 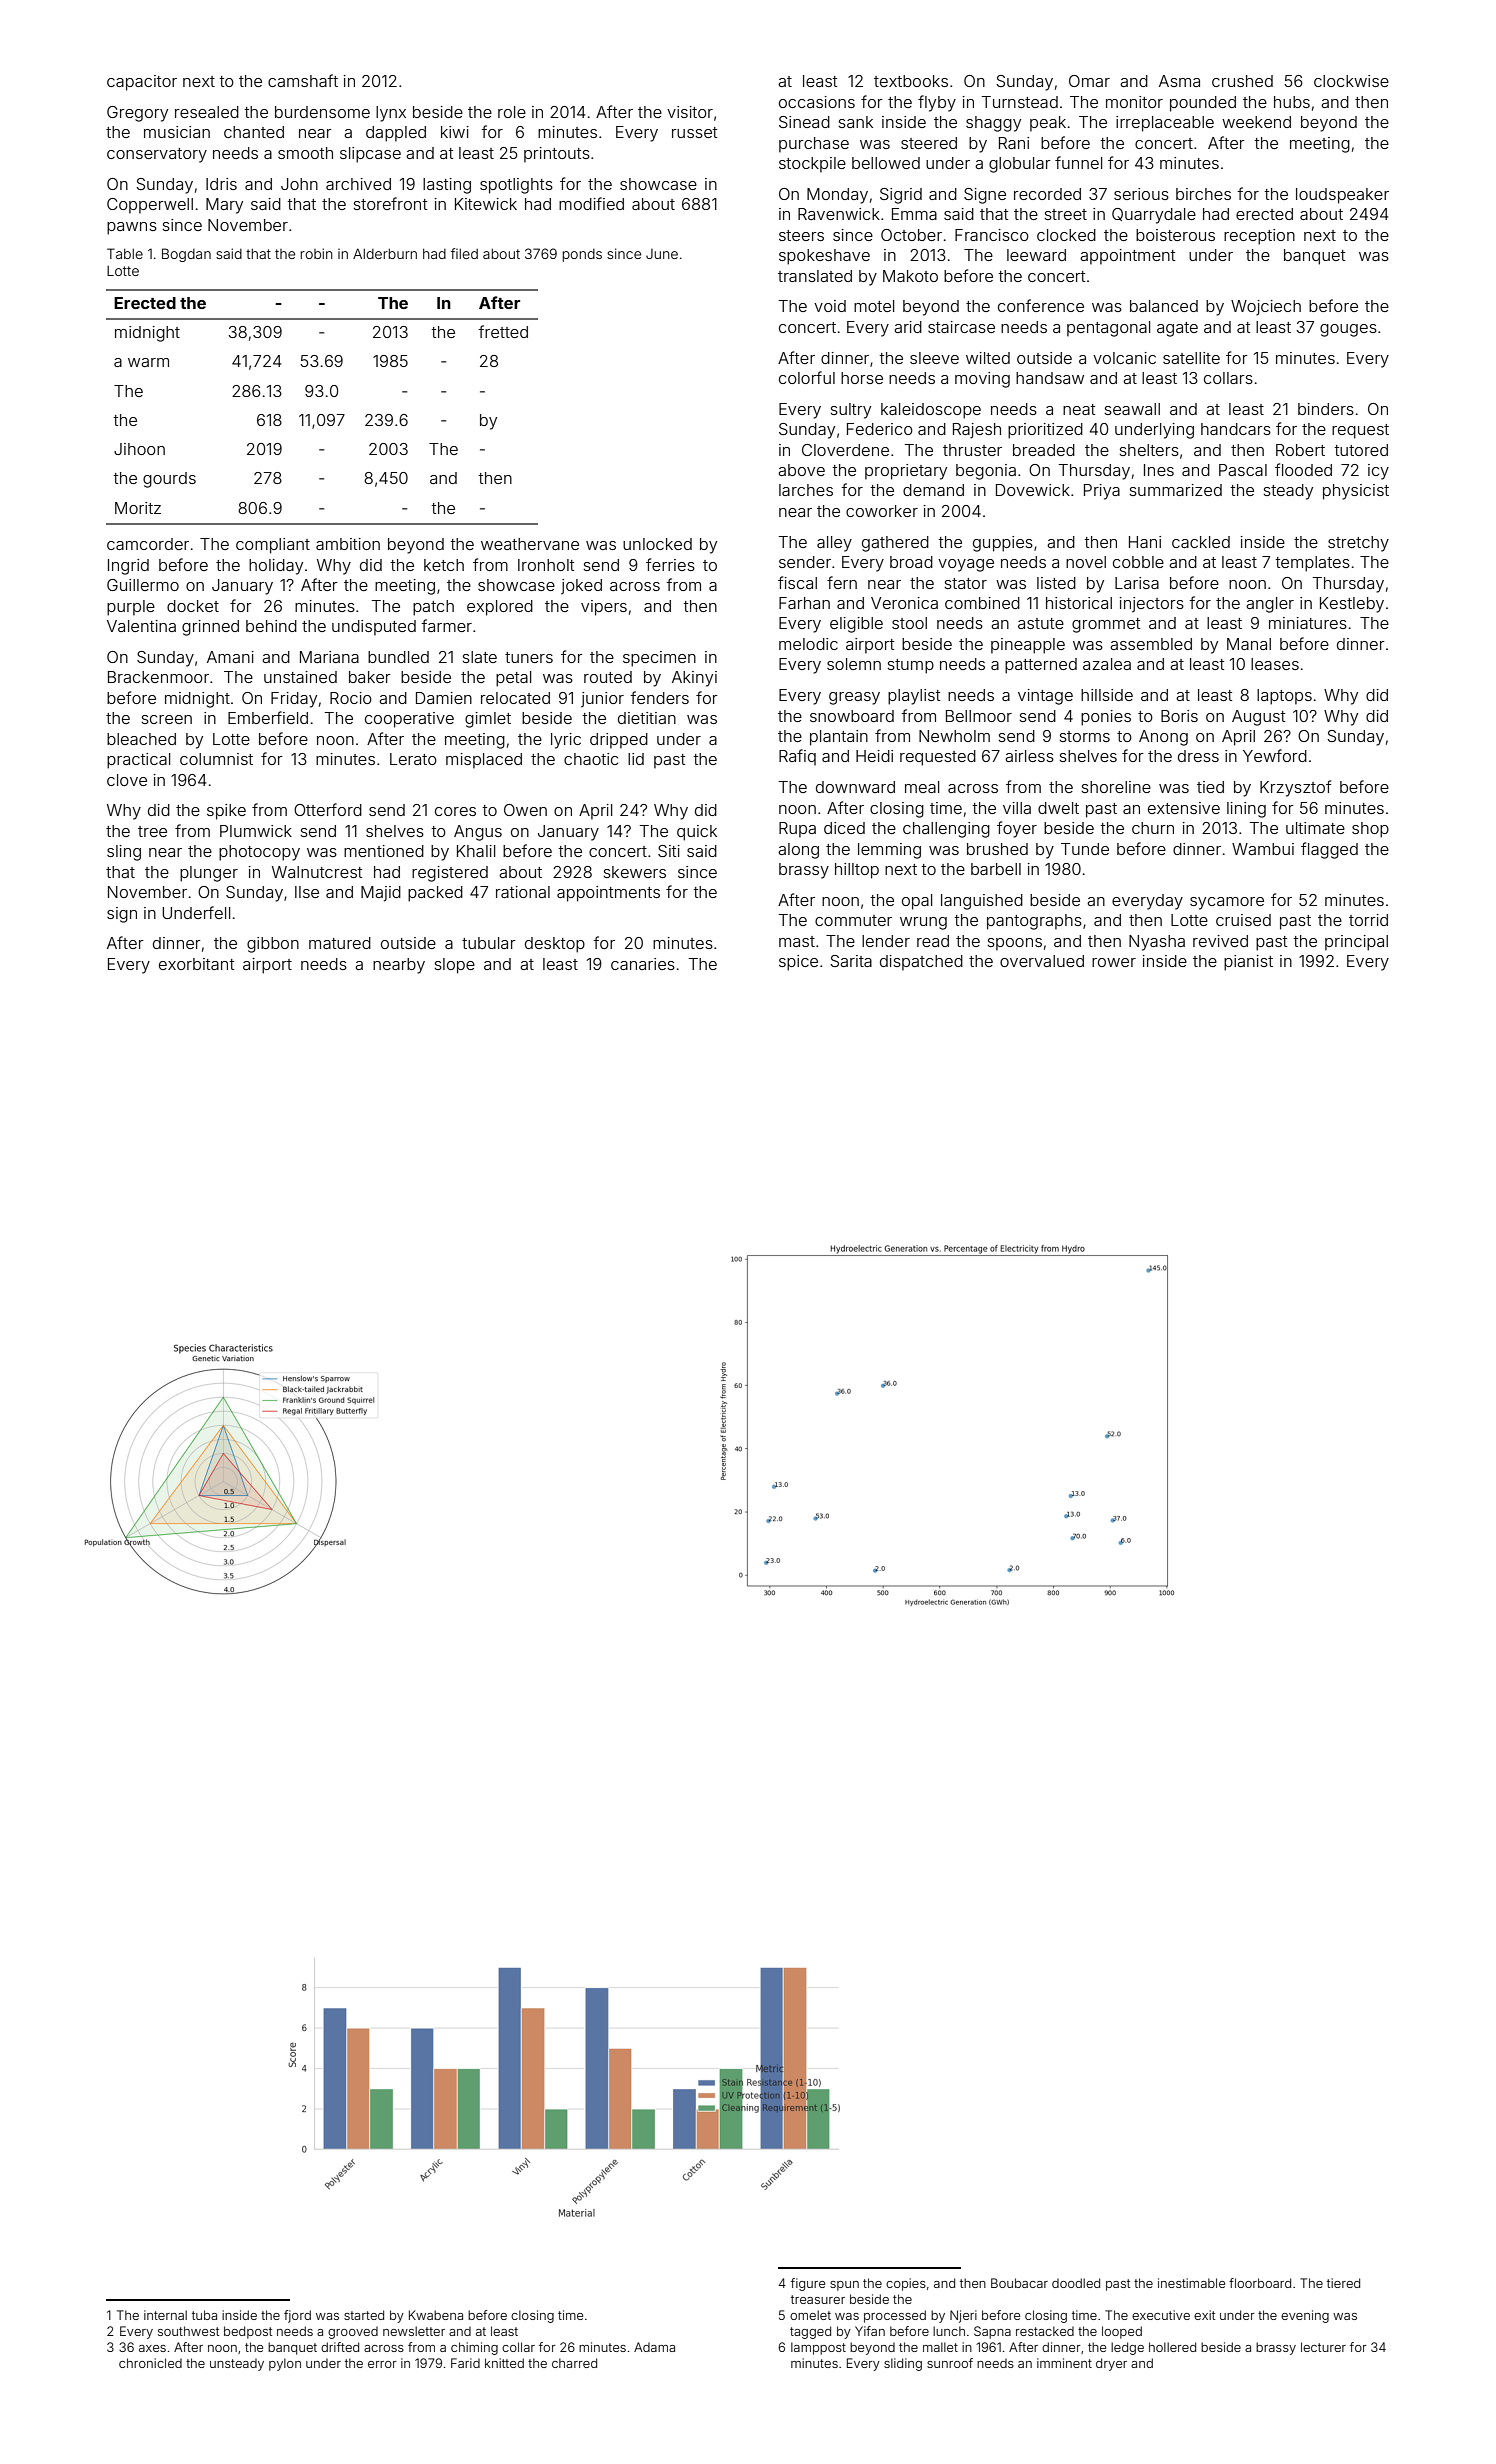 I want to click on spice, so click(x=798, y=963).
